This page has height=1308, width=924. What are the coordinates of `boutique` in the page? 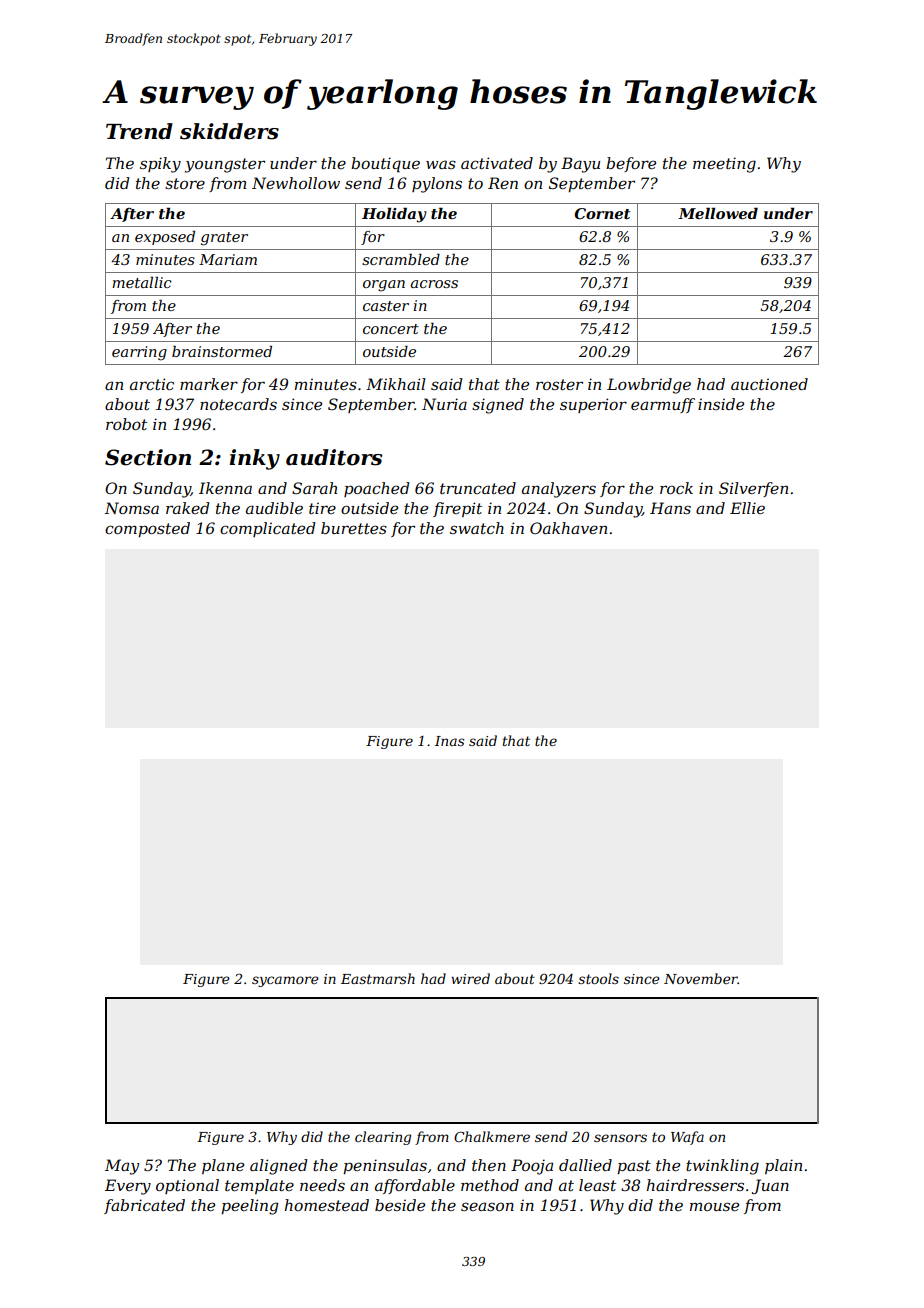 It's located at (385, 165).
